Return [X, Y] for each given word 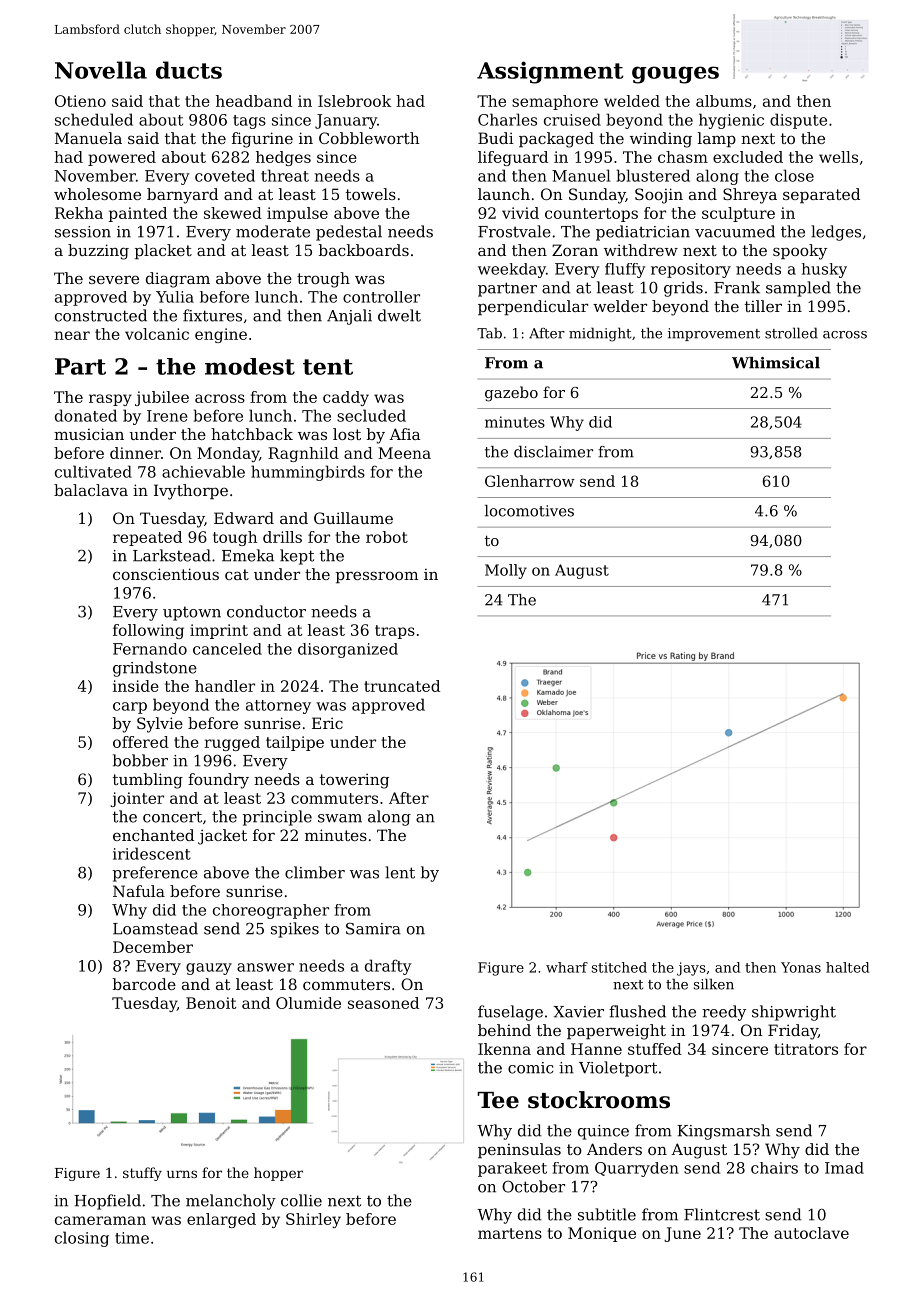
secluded [371, 415]
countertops [591, 215]
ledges [836, 233]
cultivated [93, 471]
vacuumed [735, 231]
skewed [233, 213]
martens [510, 1233]
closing [82, 1239]
